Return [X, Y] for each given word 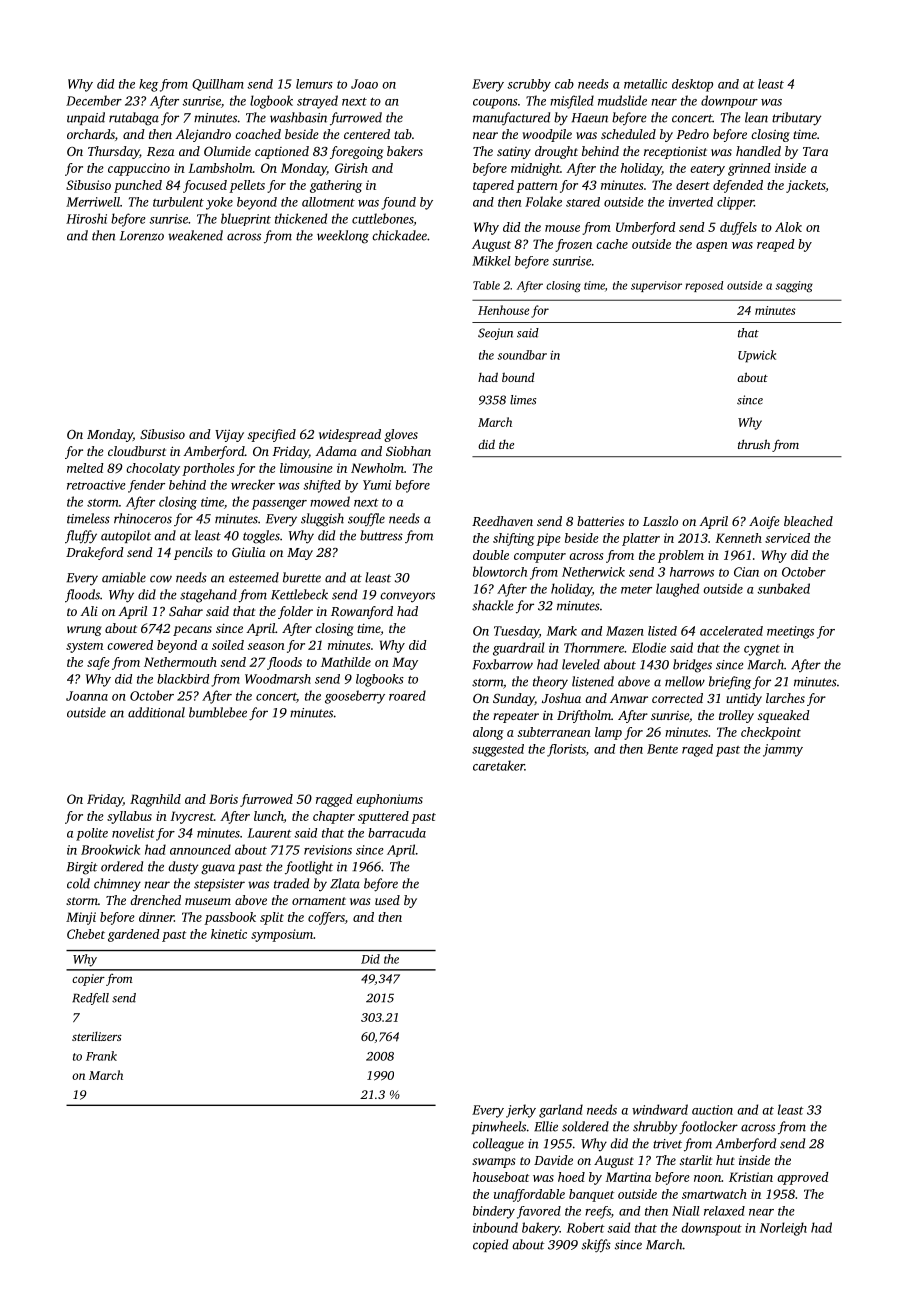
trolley [736, 716]
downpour [729, 101]
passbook [230, 918]
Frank [101, 1056]
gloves [401, 435]
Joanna [87, 696]
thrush [754, 444]
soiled [228, 645]
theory [550, 683]
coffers [326, 918]
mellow [685, 681]
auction [712, 1110]
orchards [91, 134]
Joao [364, 84]
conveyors [407, 597]
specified [272, 435]
